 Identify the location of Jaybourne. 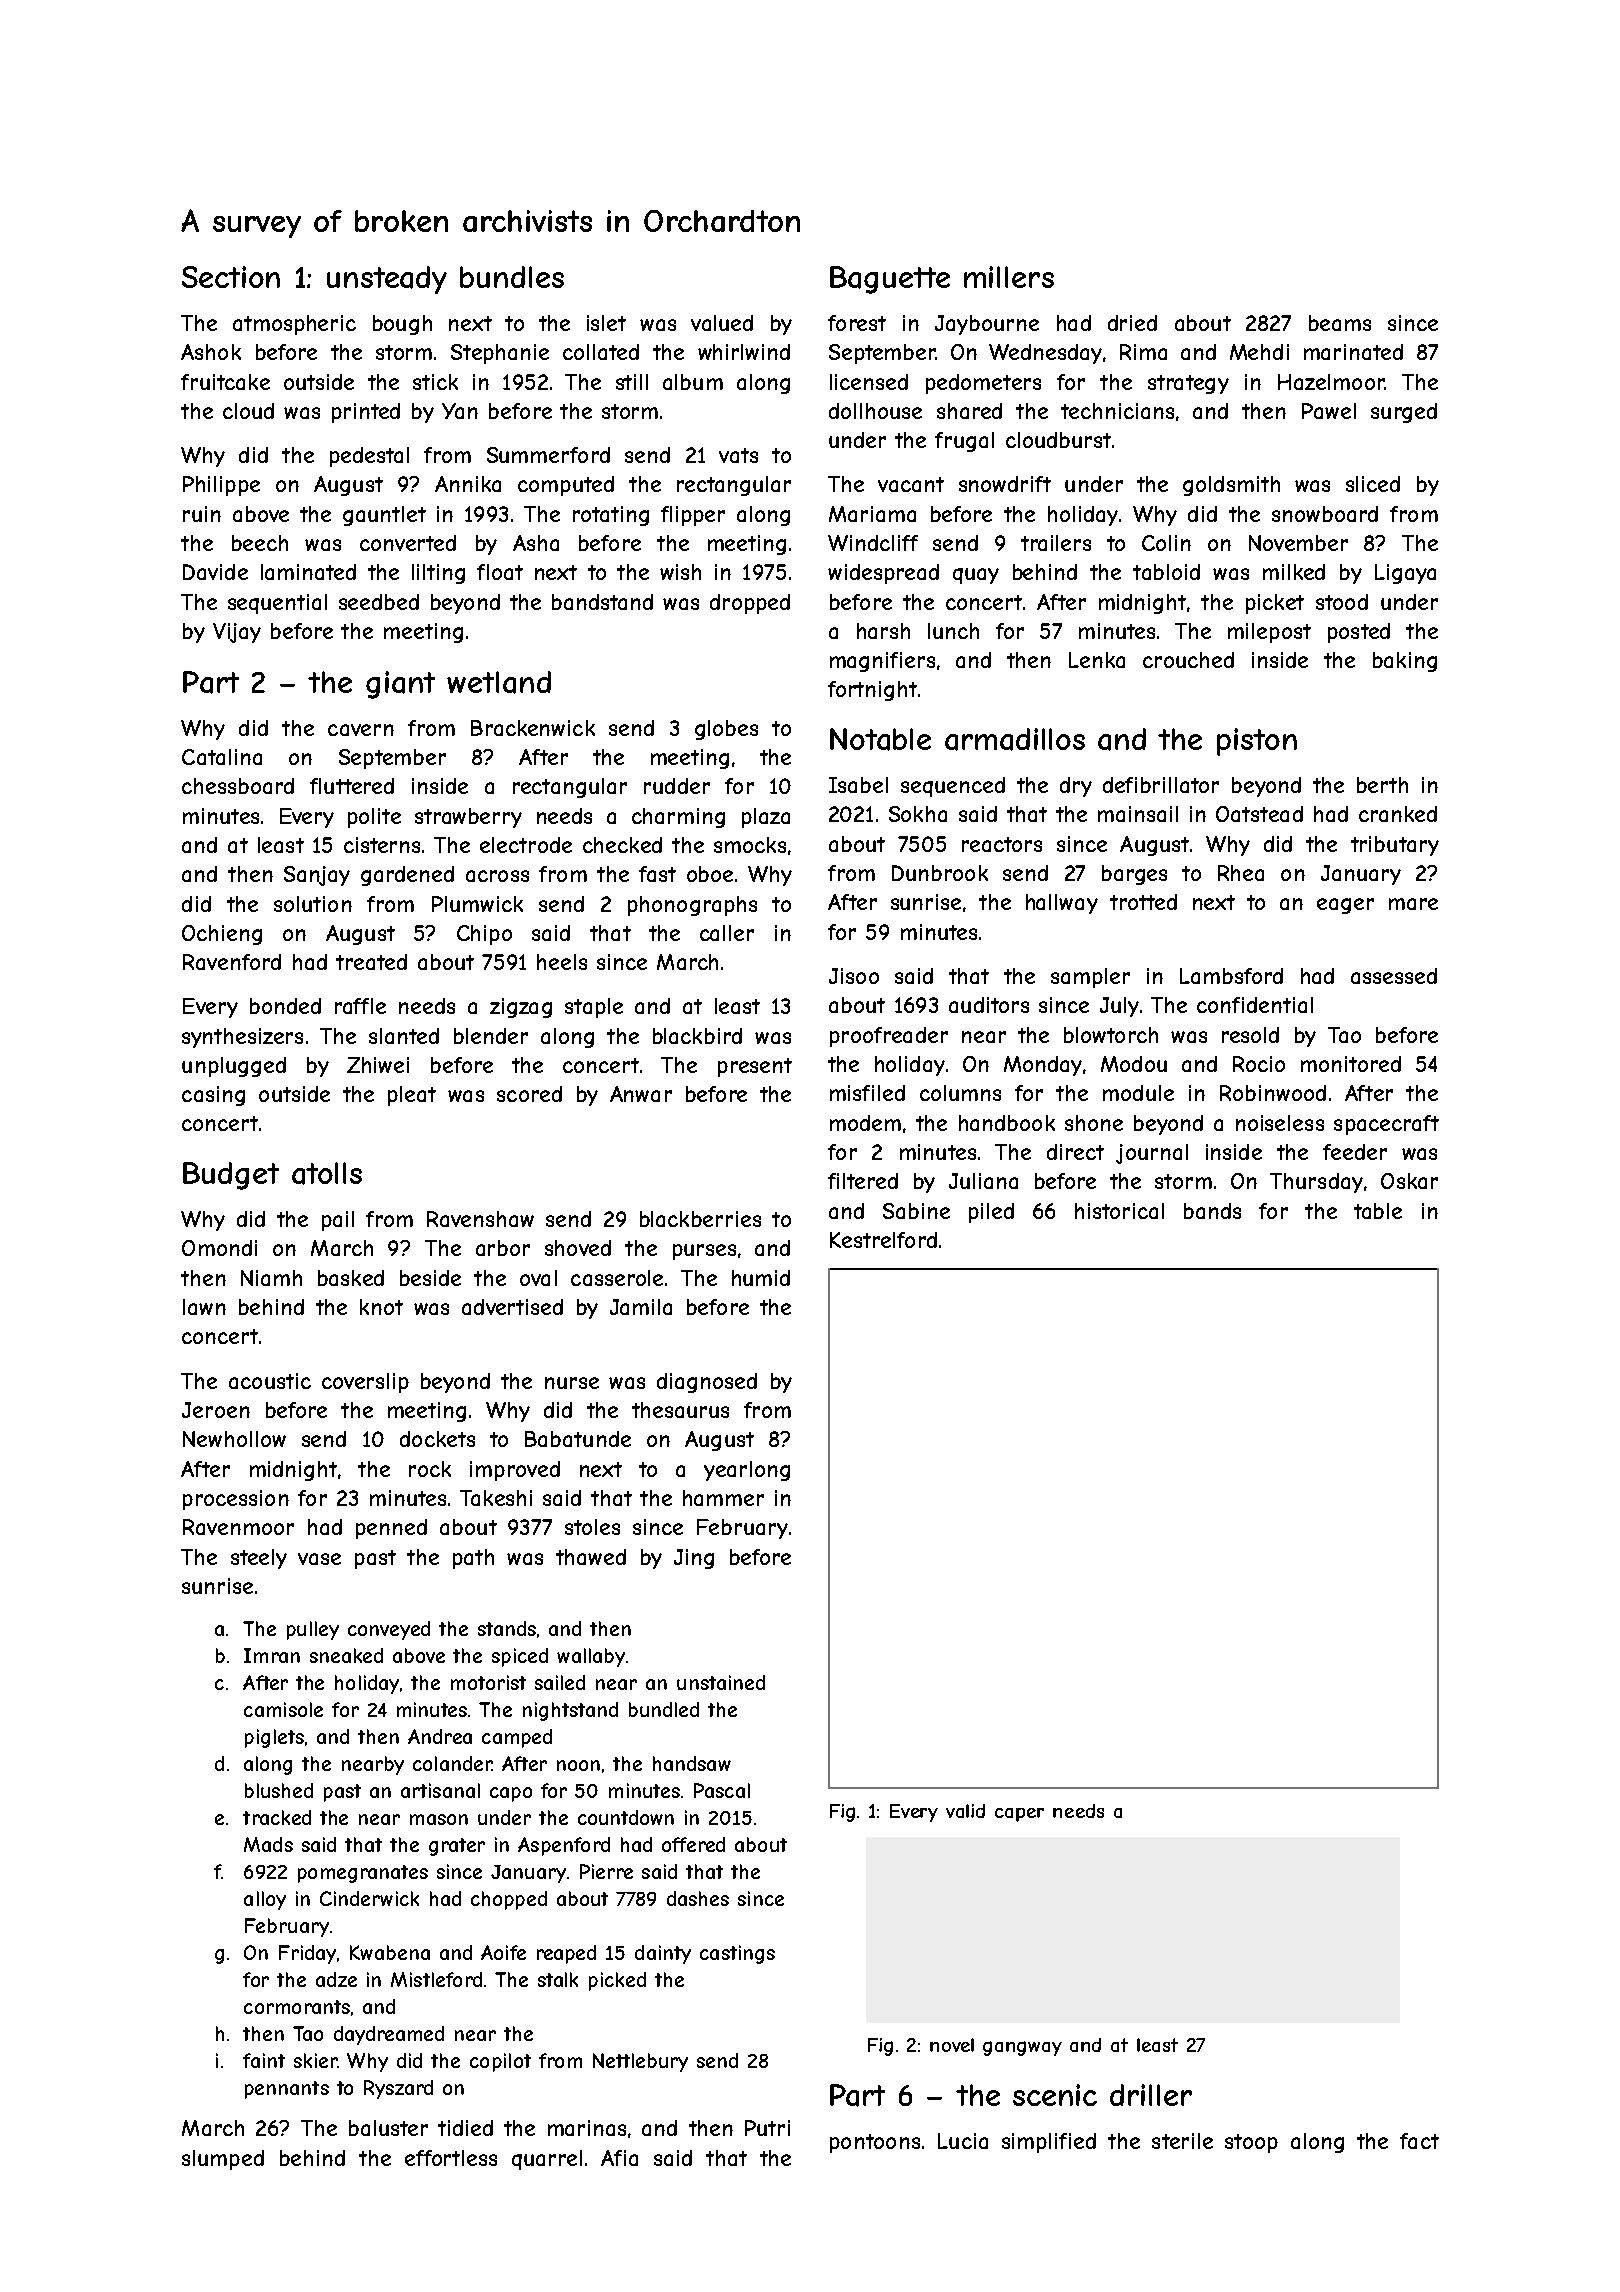
(987, 325).
